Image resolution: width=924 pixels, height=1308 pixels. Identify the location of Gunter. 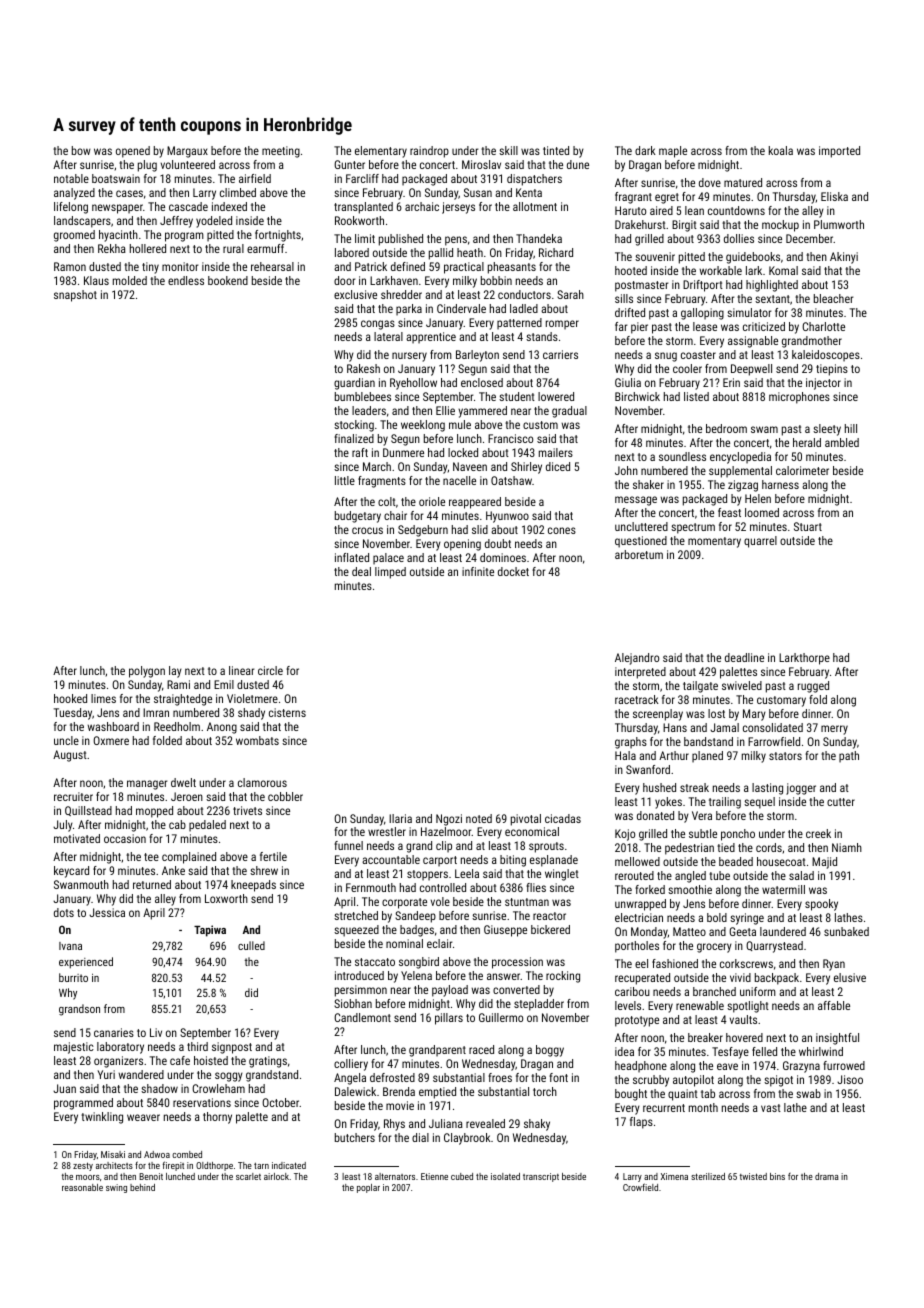
(349, 164).
